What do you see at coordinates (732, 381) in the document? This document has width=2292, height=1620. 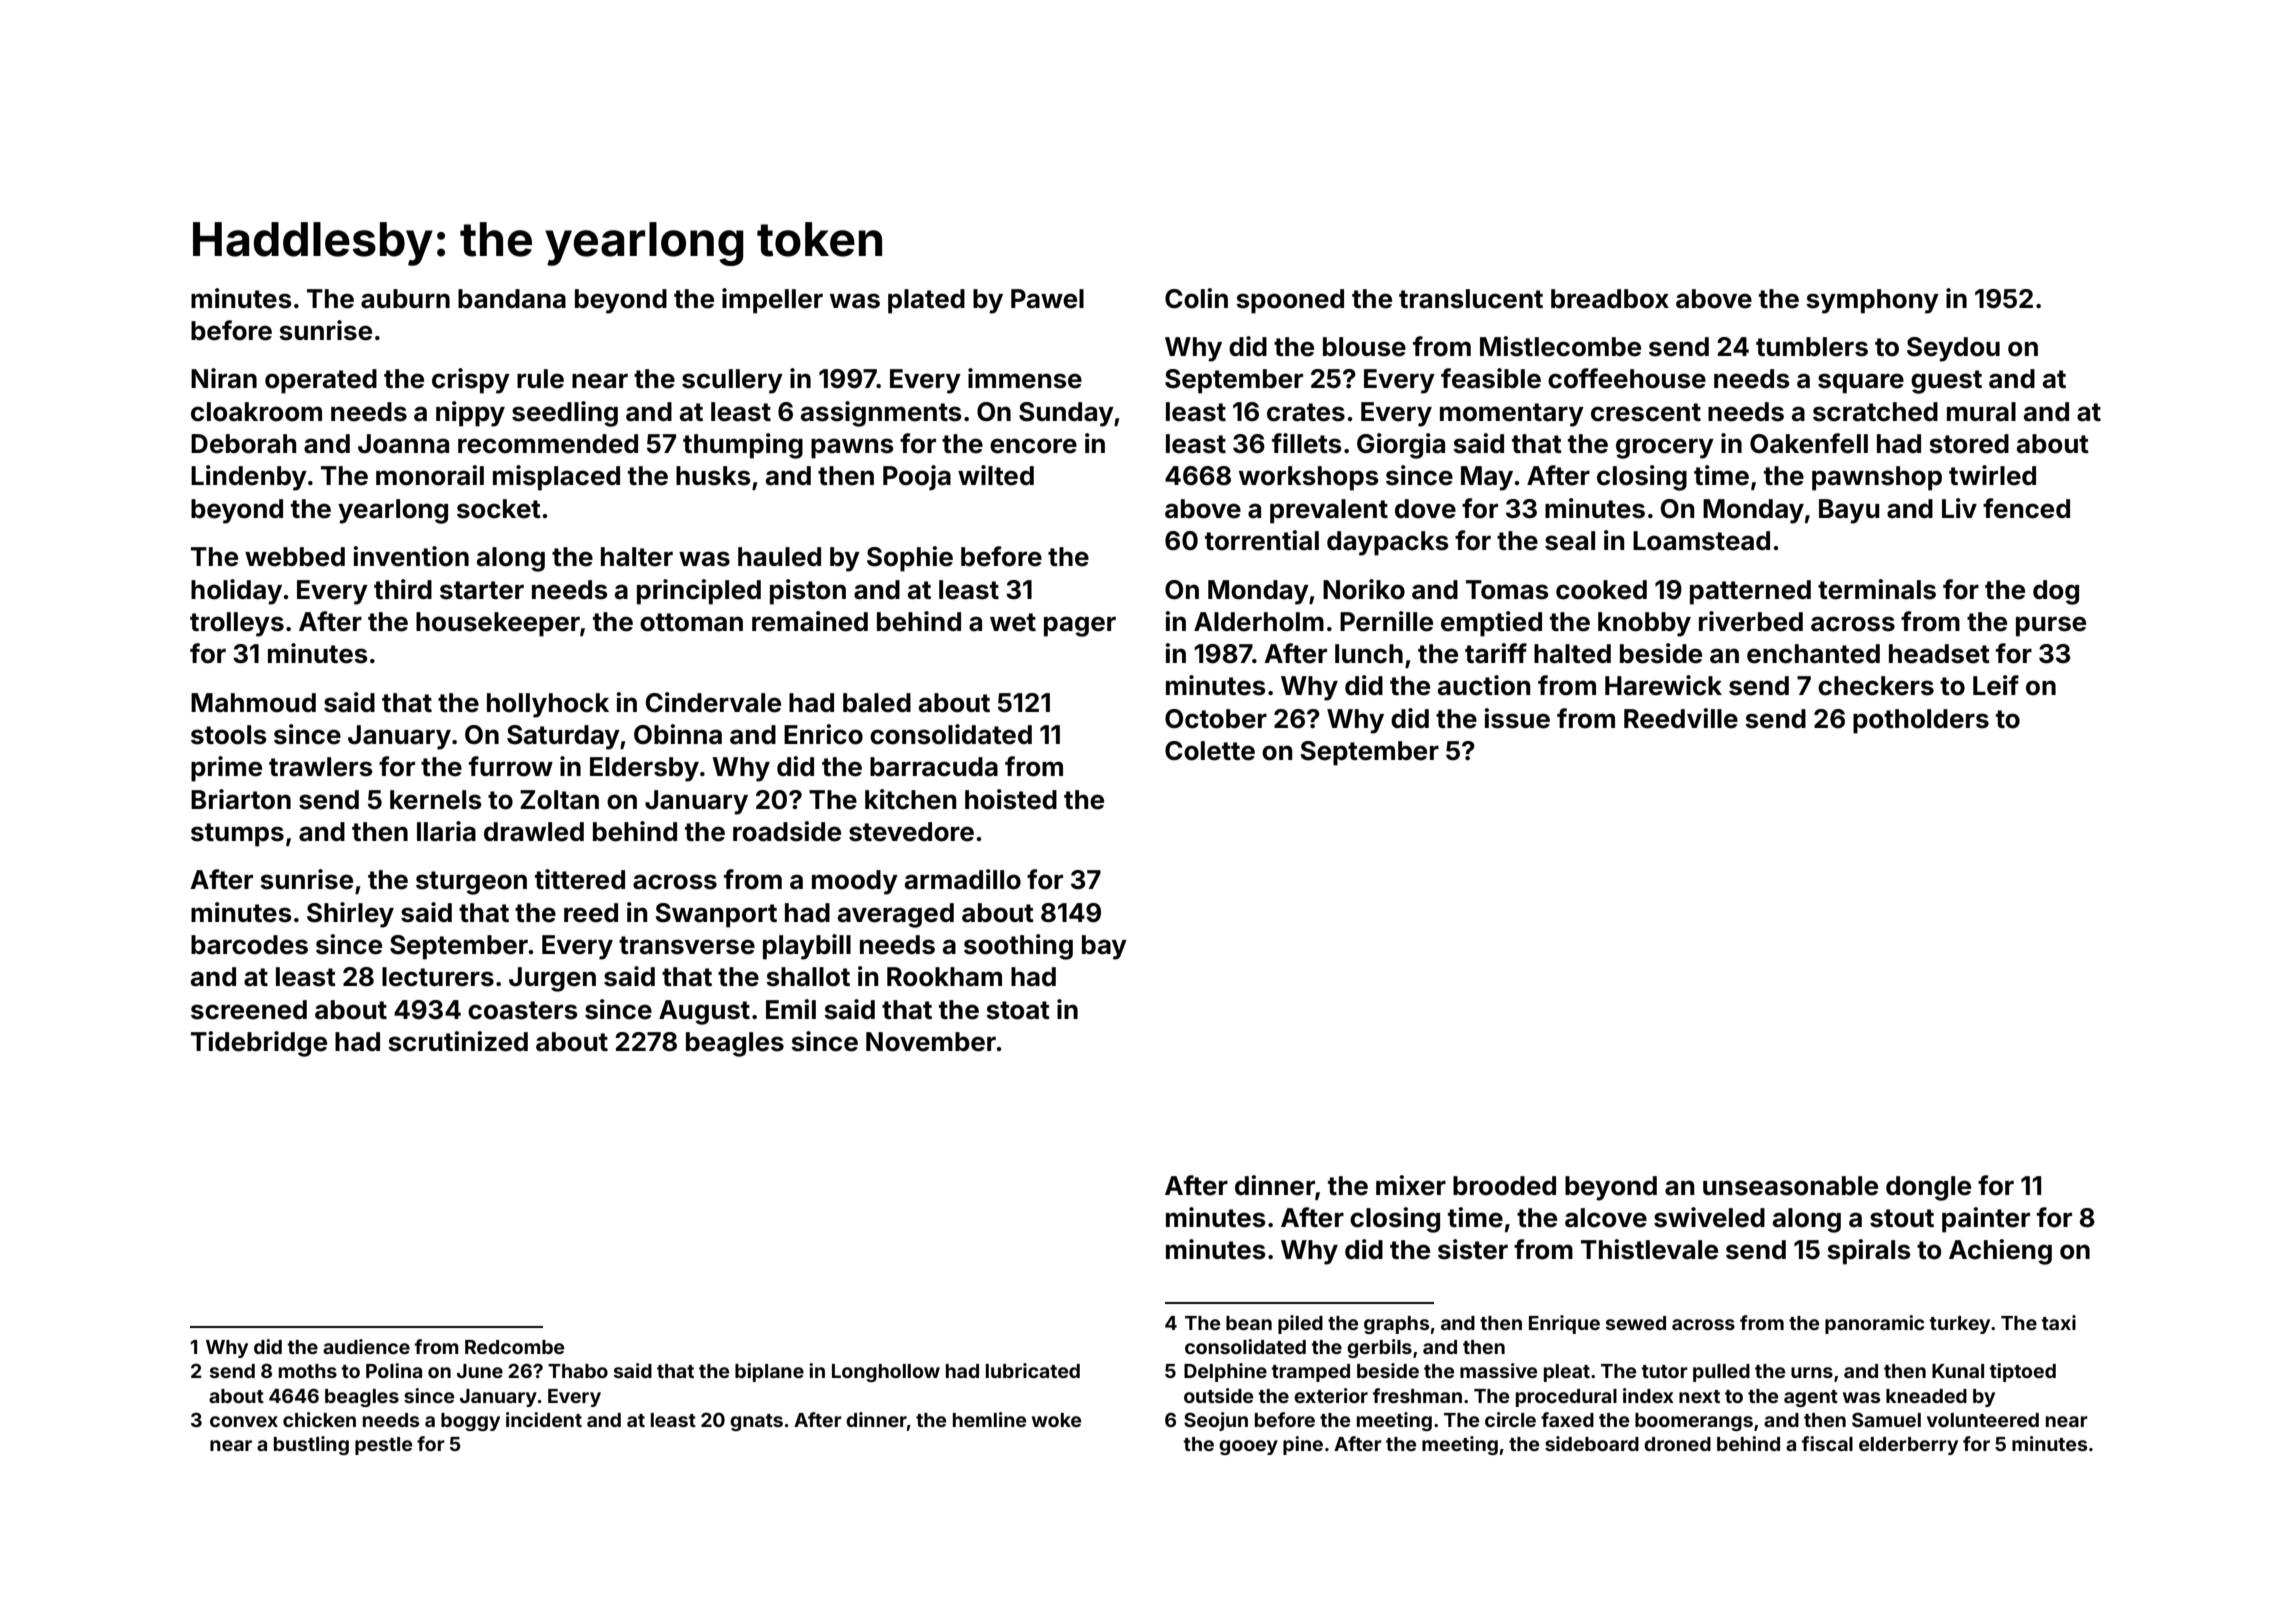 I see `scullery` at bounding box center [732, 381].
